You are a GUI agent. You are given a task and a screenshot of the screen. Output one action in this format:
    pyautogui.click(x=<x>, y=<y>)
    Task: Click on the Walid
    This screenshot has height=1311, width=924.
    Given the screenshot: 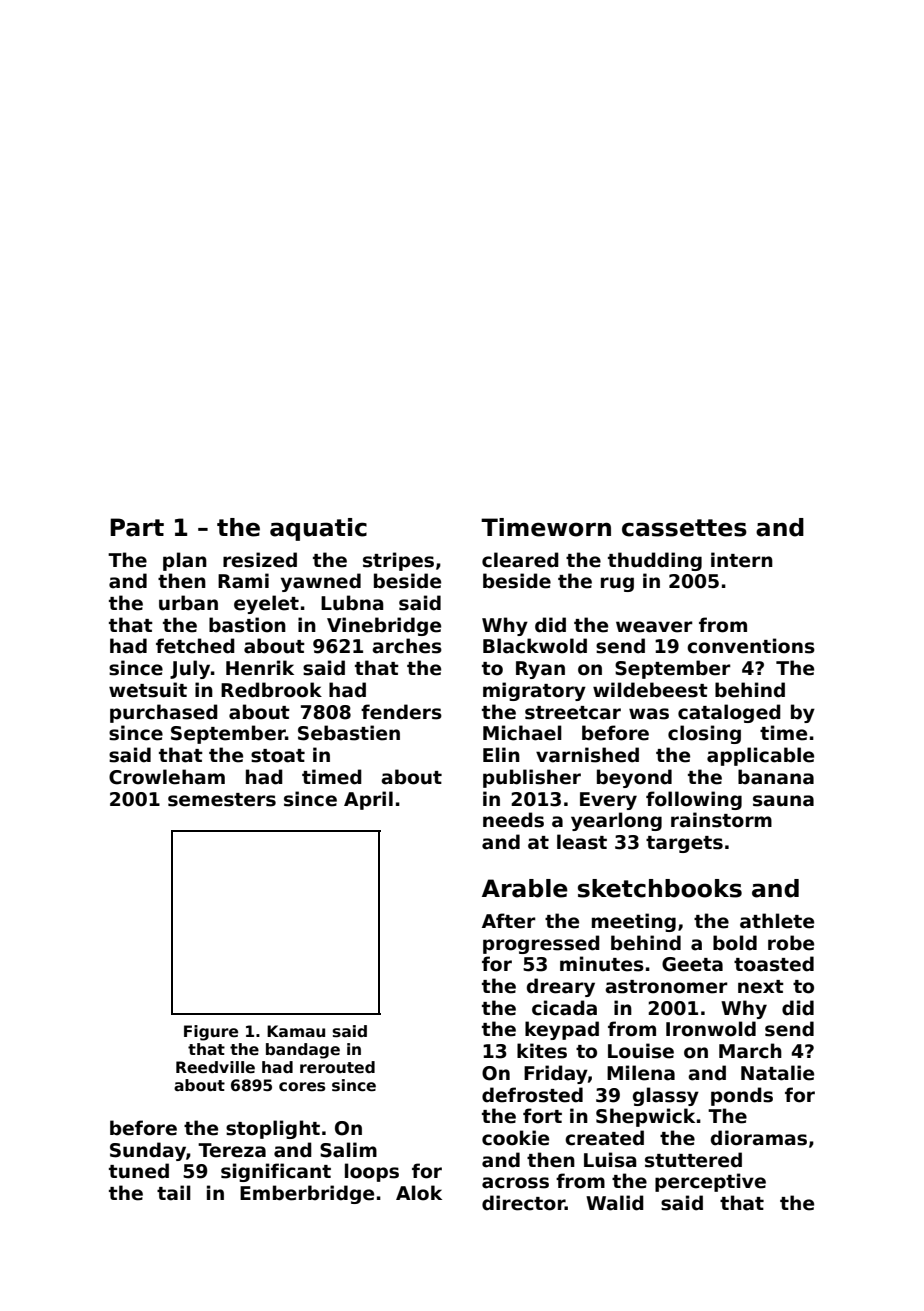 What is the action you would take?
    pyautogui.click(x=615, y=1203)
